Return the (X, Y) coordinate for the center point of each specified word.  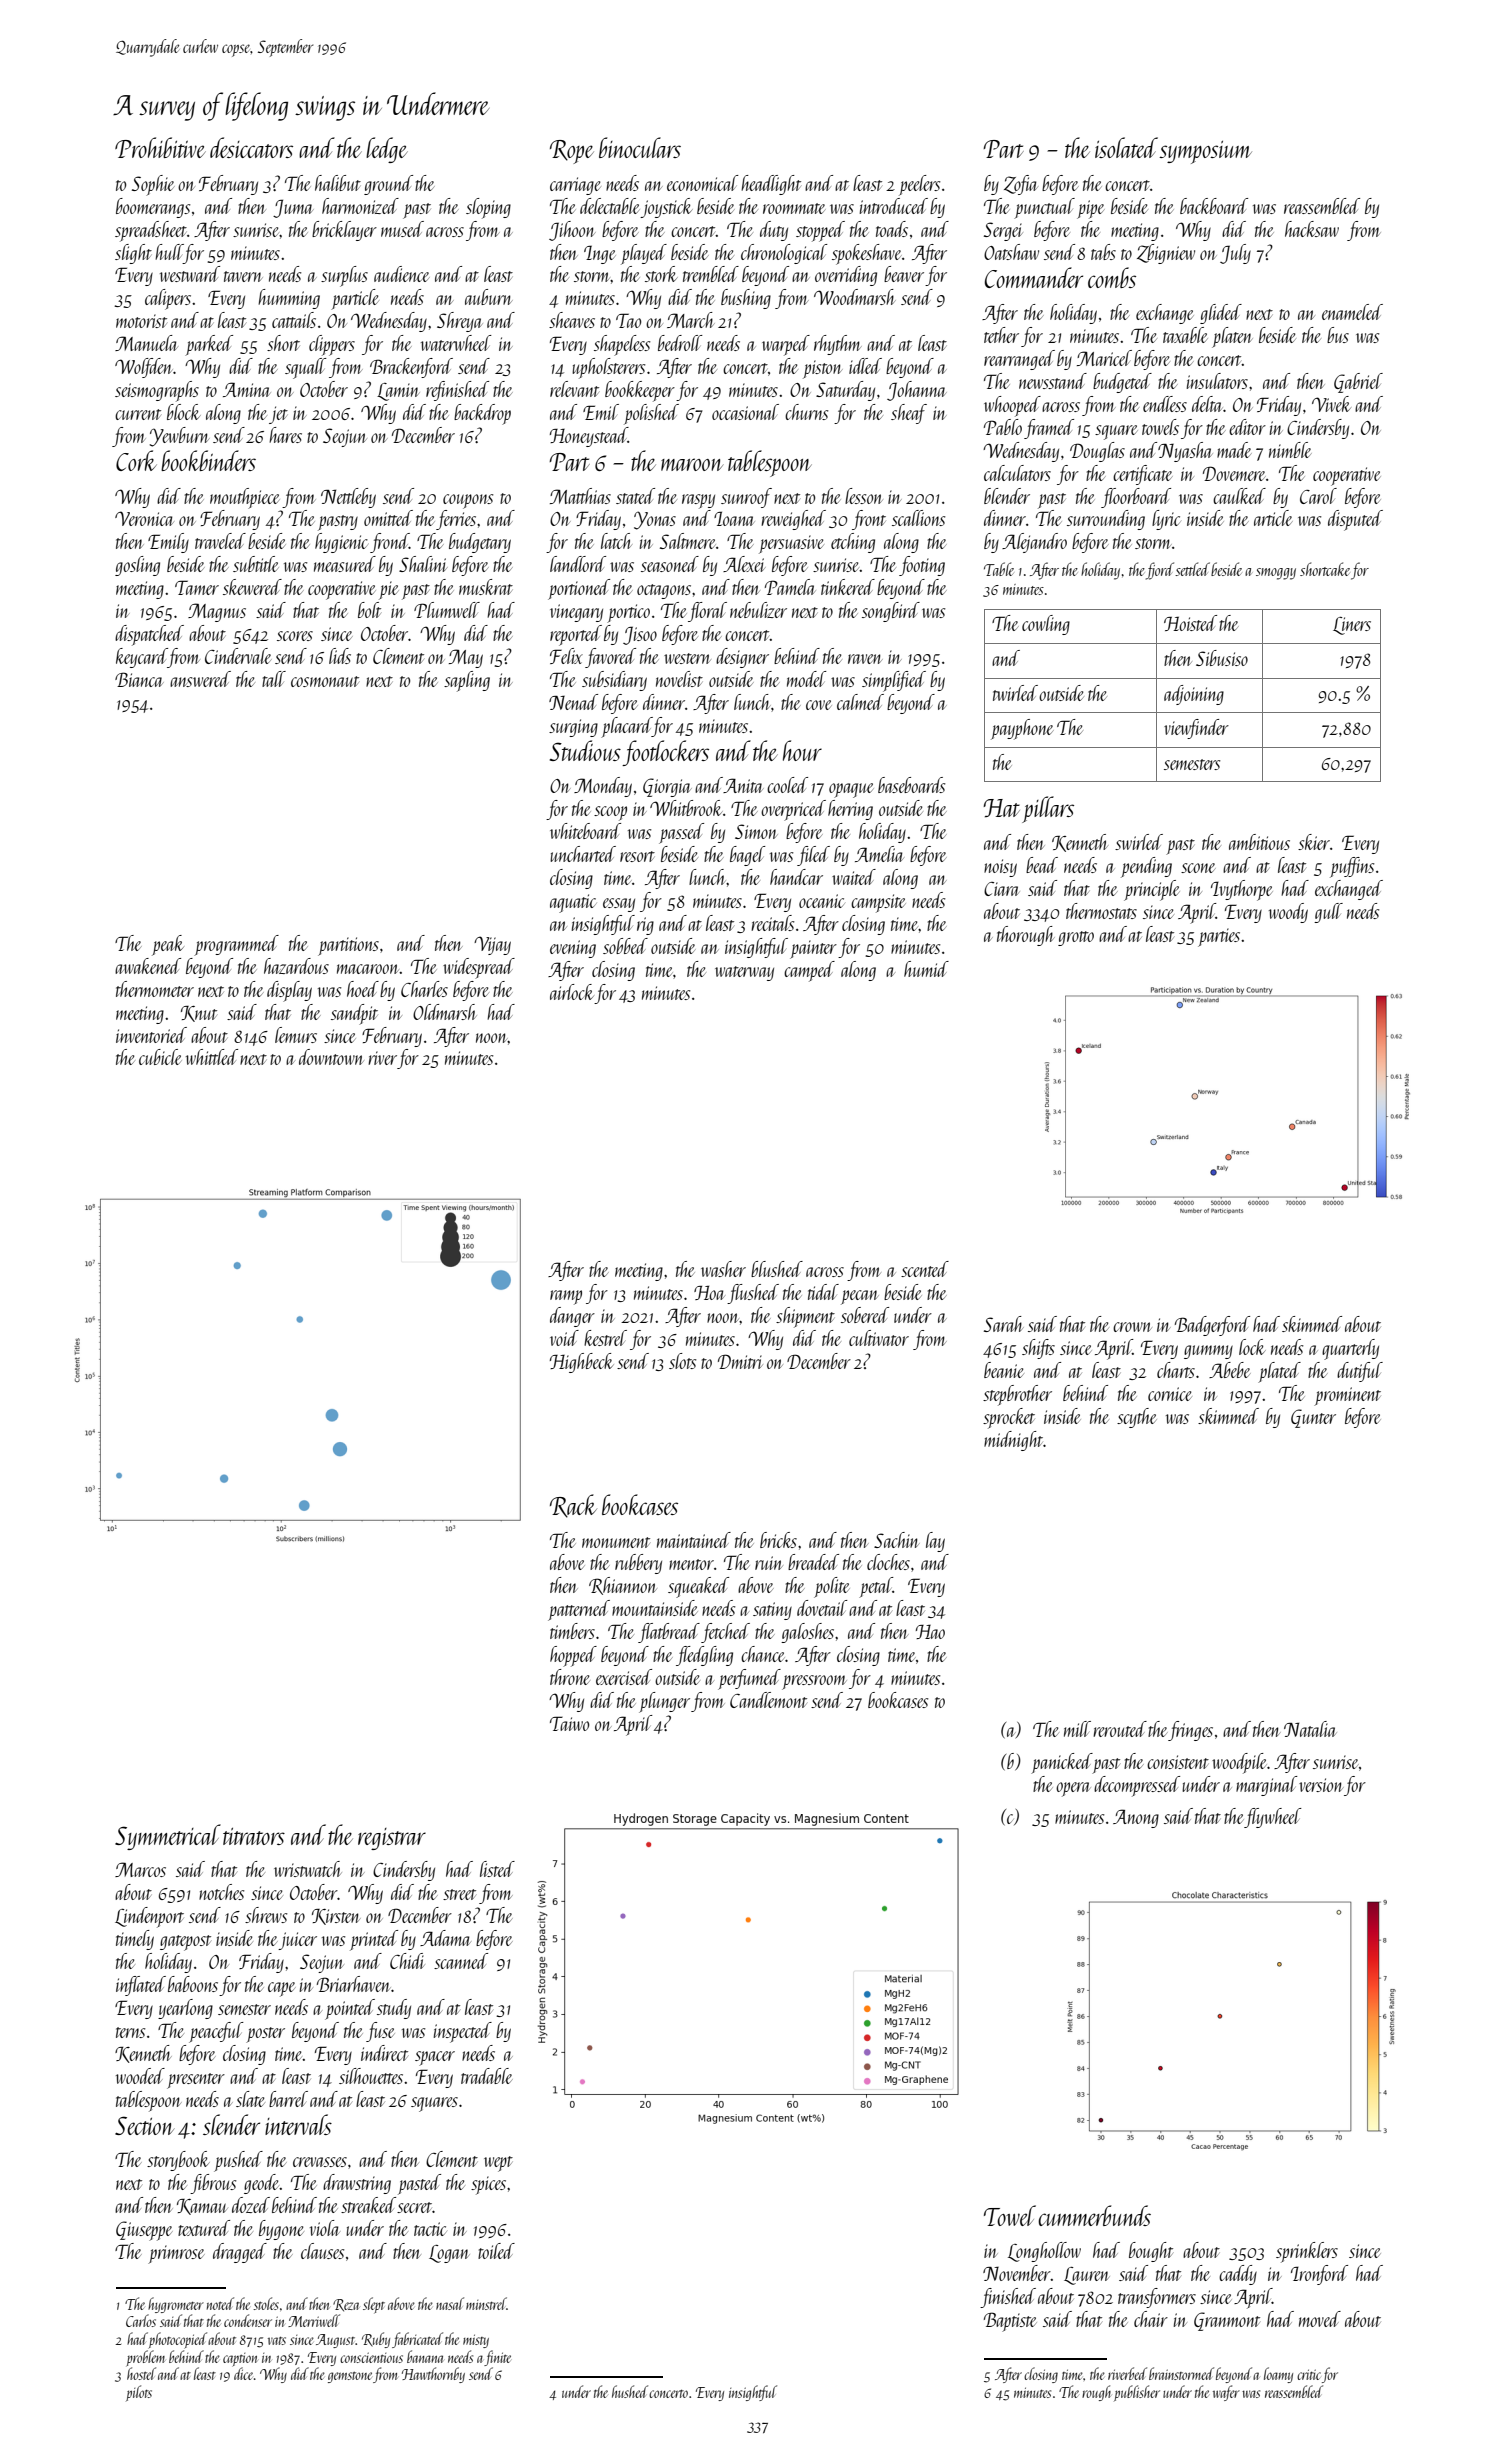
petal (876, 1587)
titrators (254, 1836)
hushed (630, 2391)
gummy (1208, 1352)
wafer (1226, 2393)
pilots (139, 2393)
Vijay (492, 945)
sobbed (625, 946)
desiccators (251, 147)
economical (703, 183)
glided (1221, 314)
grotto (1076, 938)
